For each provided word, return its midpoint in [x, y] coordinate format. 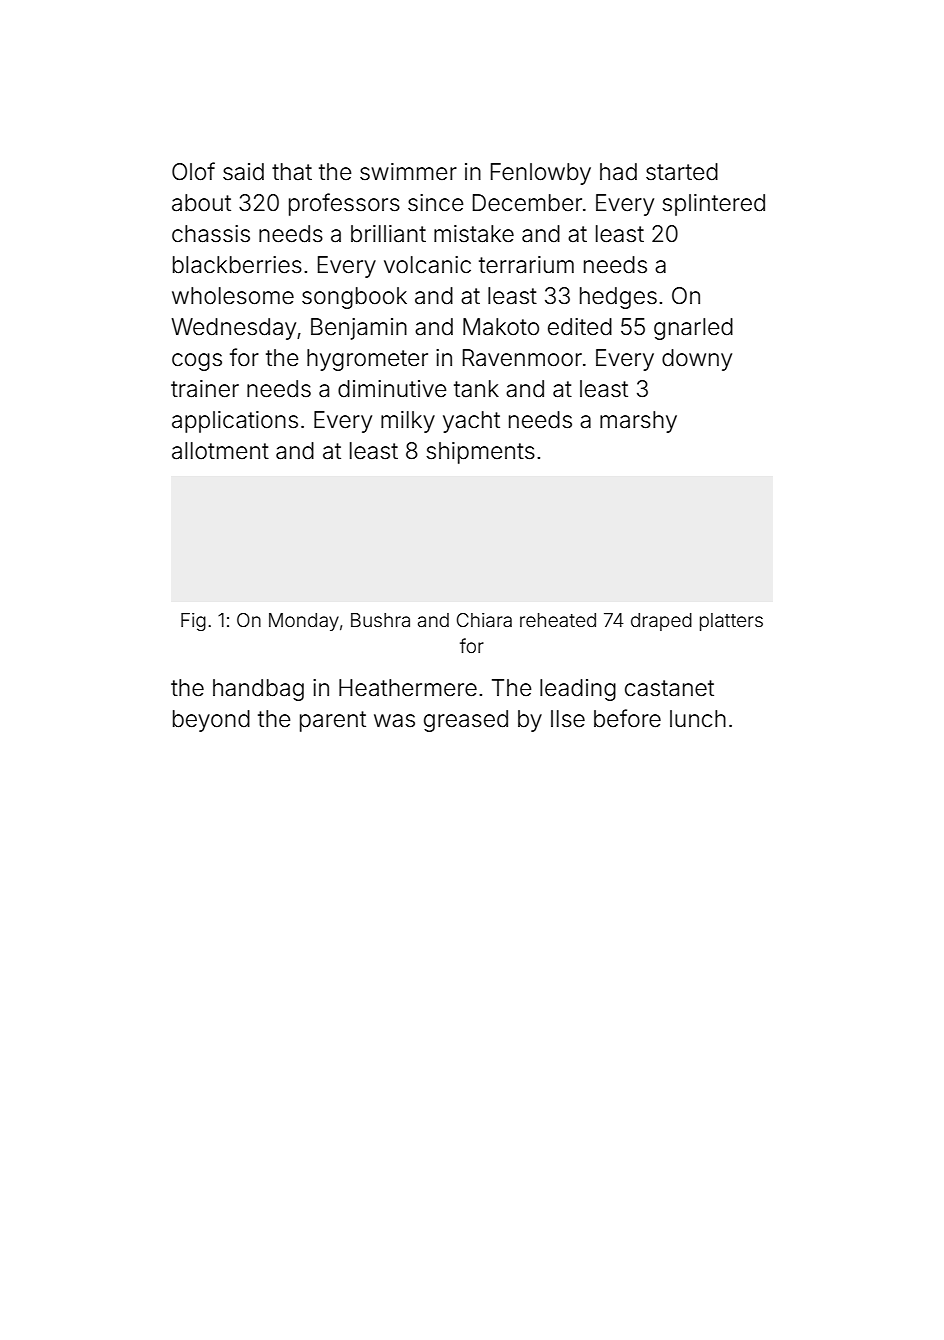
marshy [638, 422]
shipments [480, 453]
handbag [258, 690]
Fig [193, 622]
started [682, 172]
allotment [220, 451]
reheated [558, 620]
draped [661, 622]
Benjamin [359, 329]
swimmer [408, 172]
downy [697, 360]
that [292, 172]
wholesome [233, 296]
